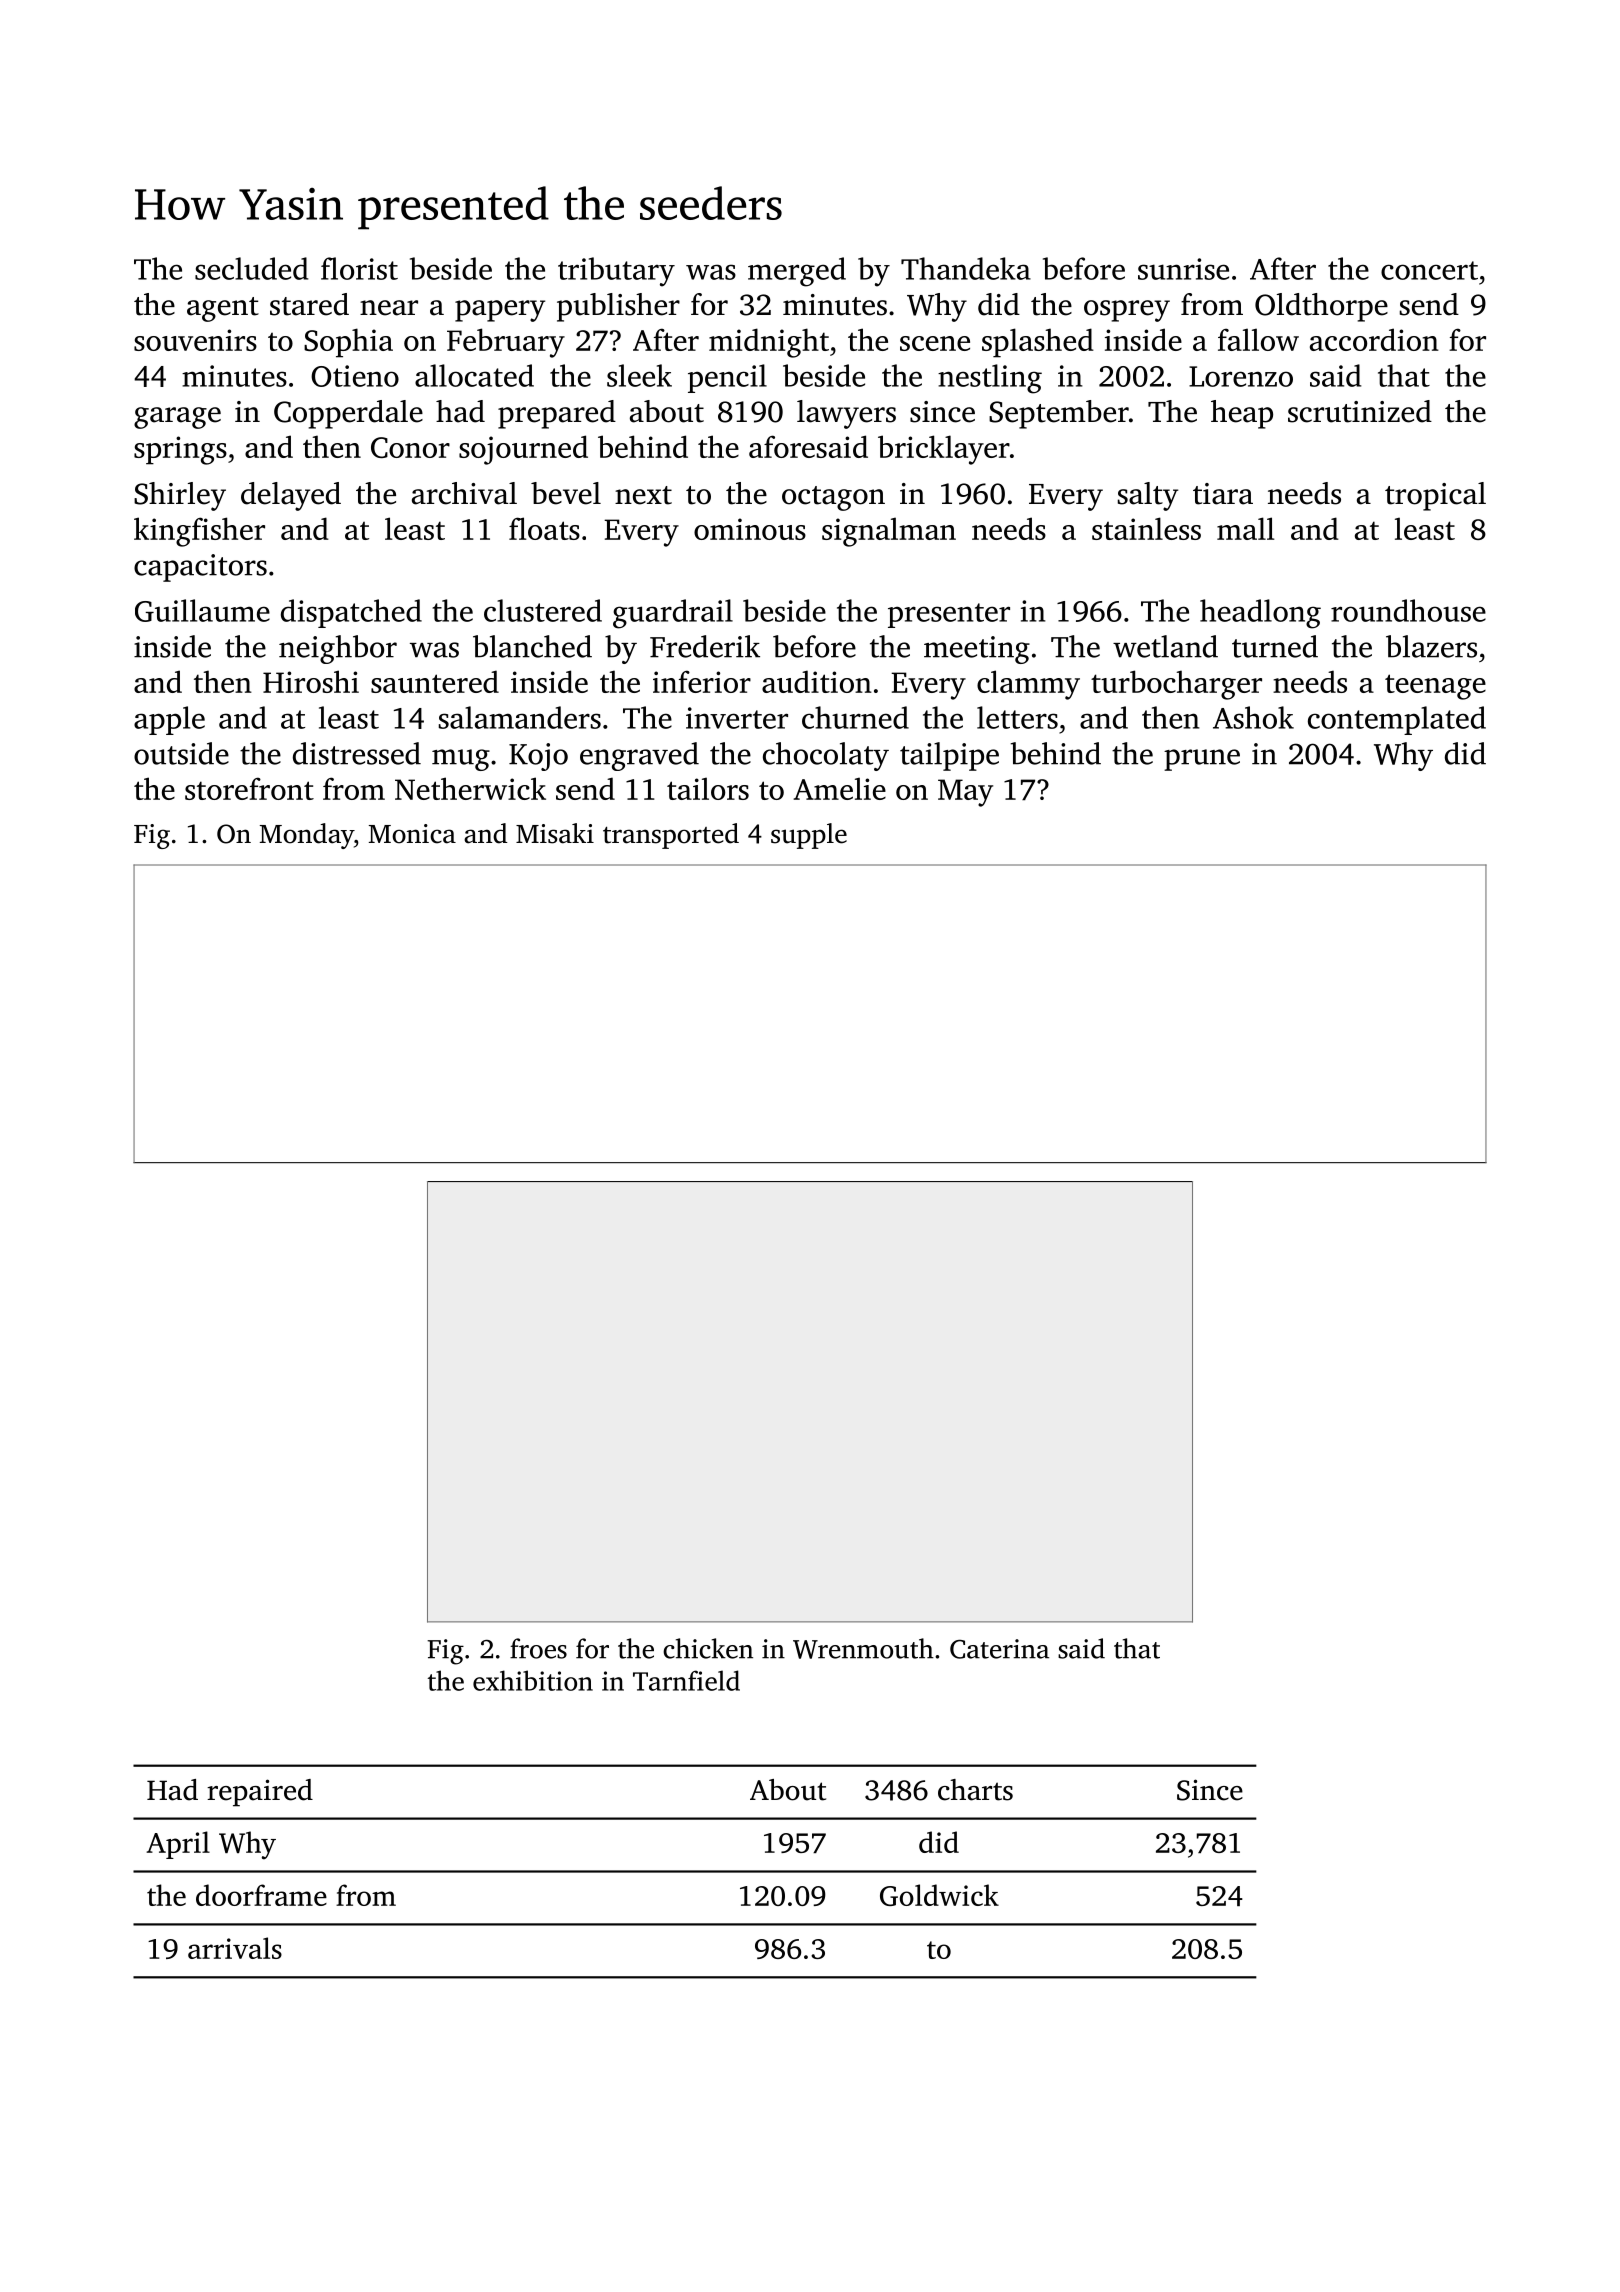  I want to click on wetland, so click(1165, 646).
